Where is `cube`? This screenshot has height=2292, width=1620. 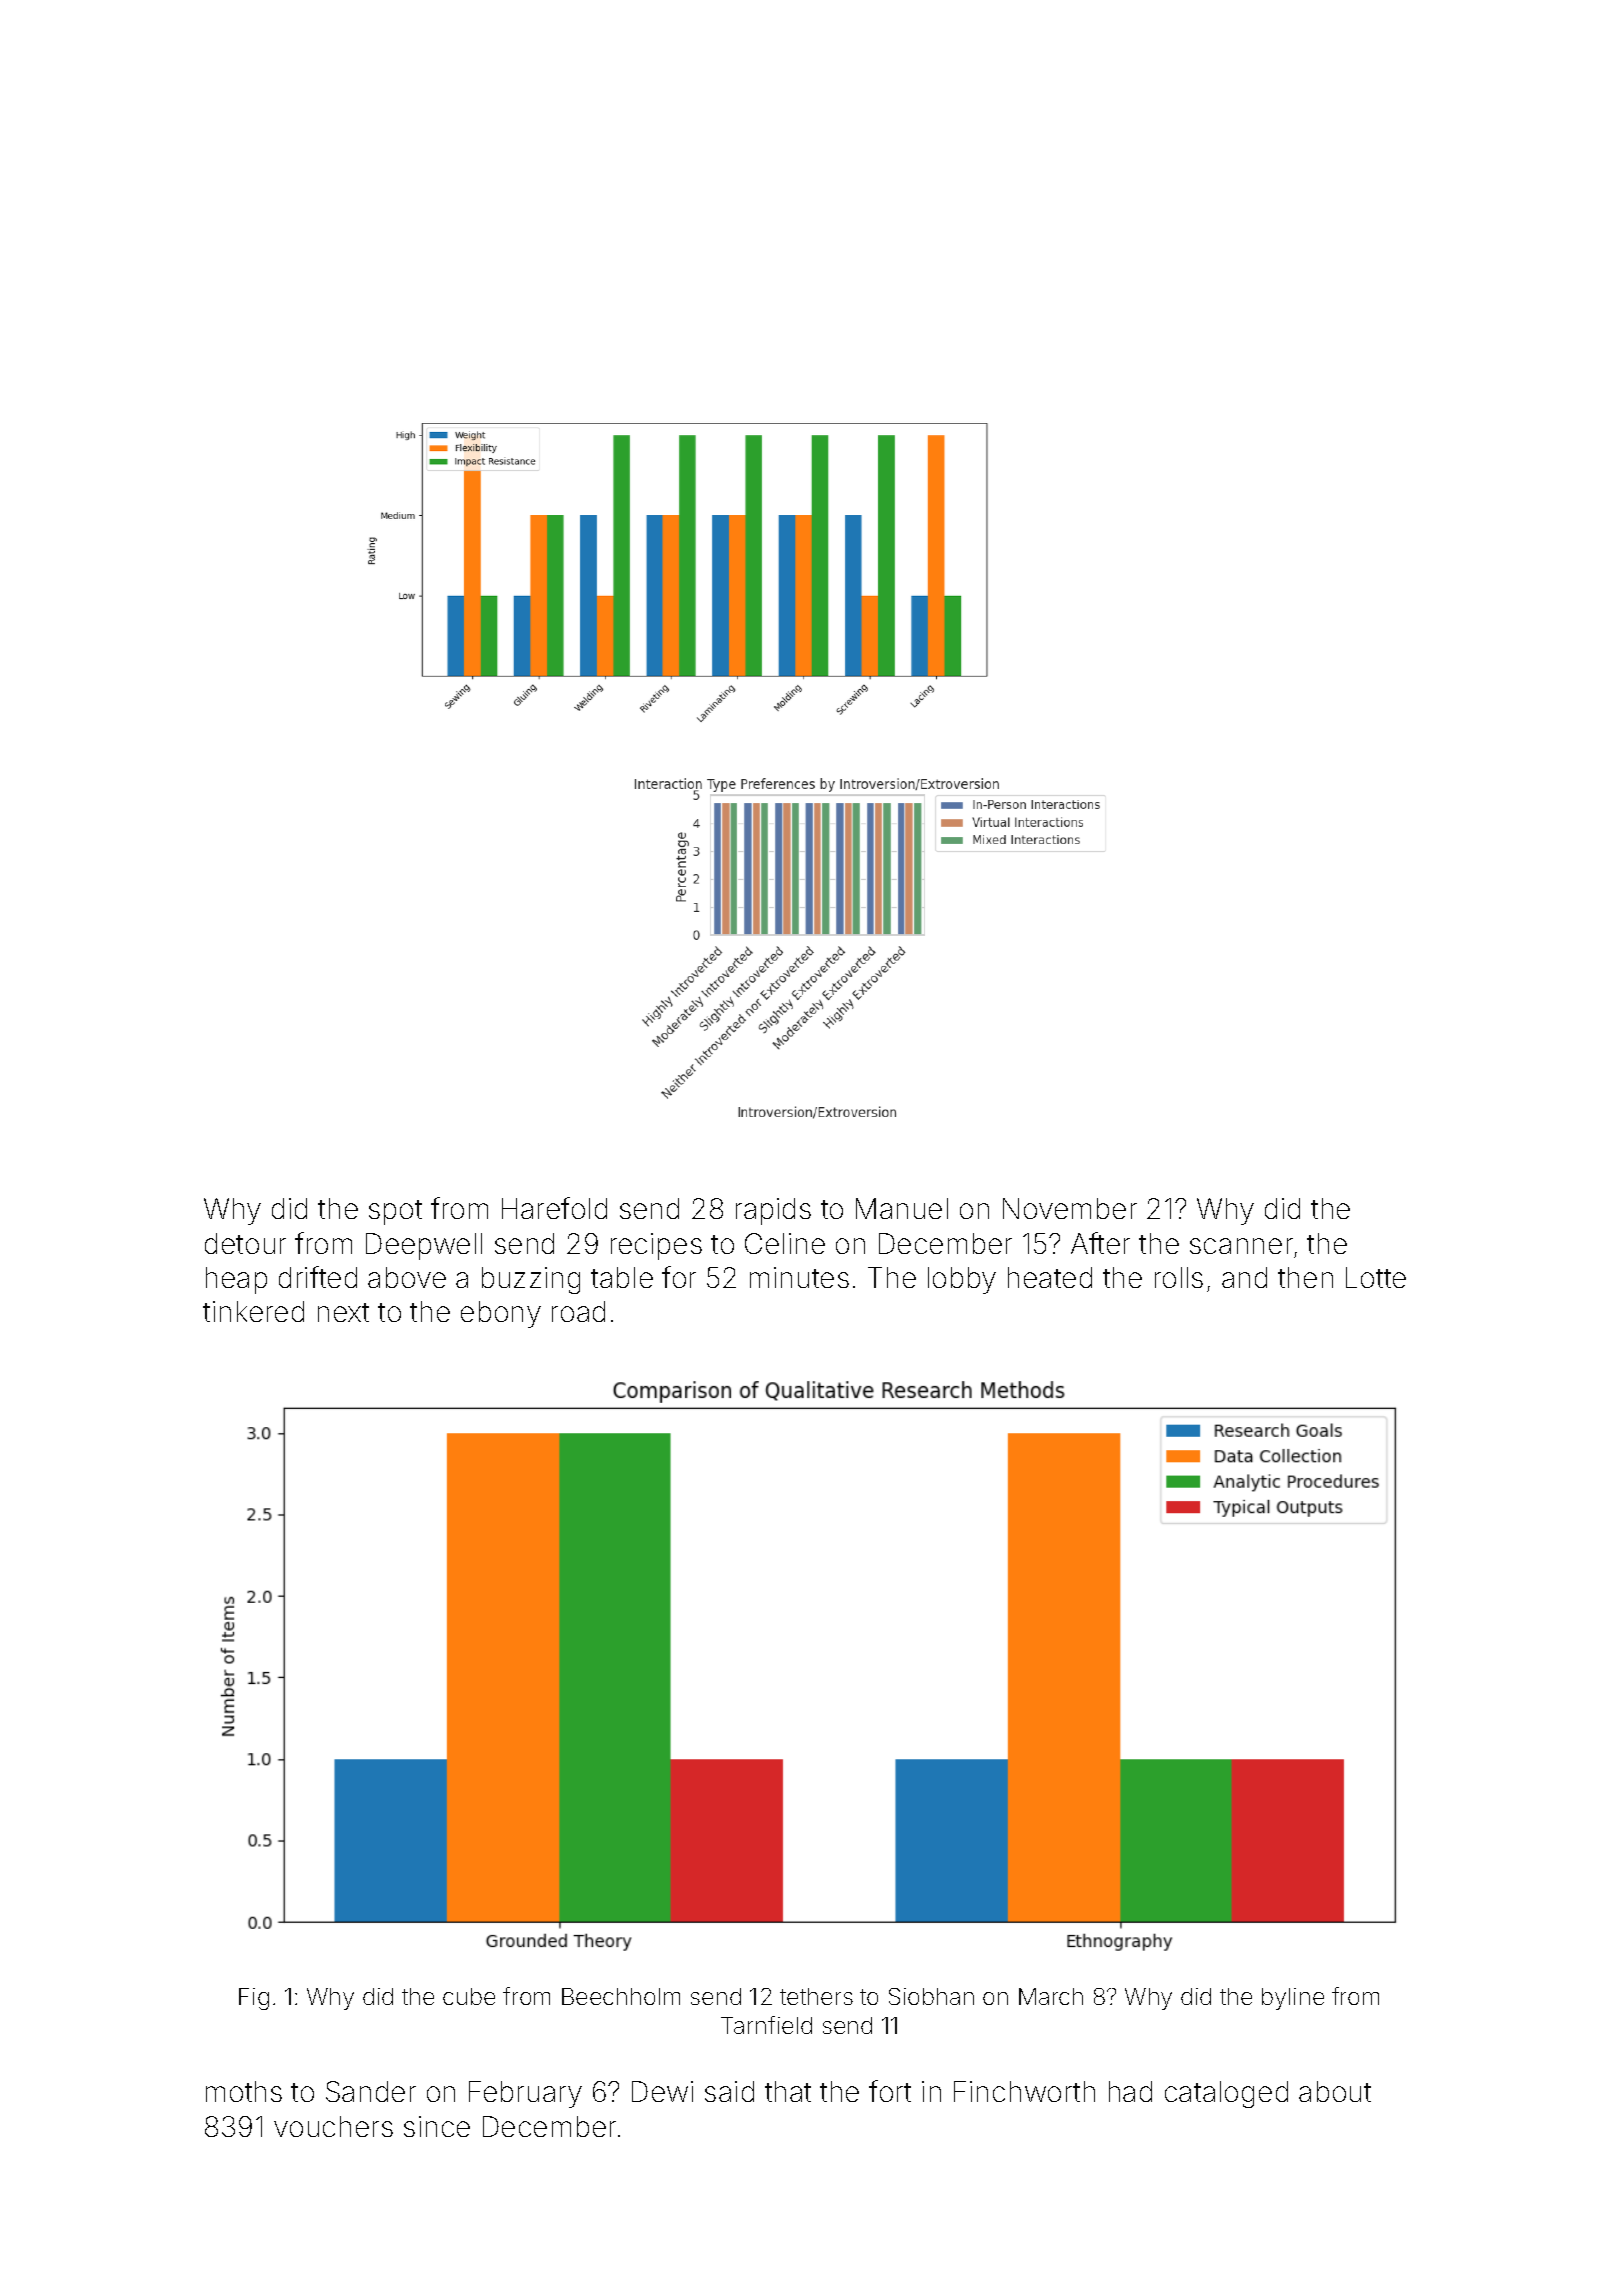
cube is located at coordinates (469, 1996).
